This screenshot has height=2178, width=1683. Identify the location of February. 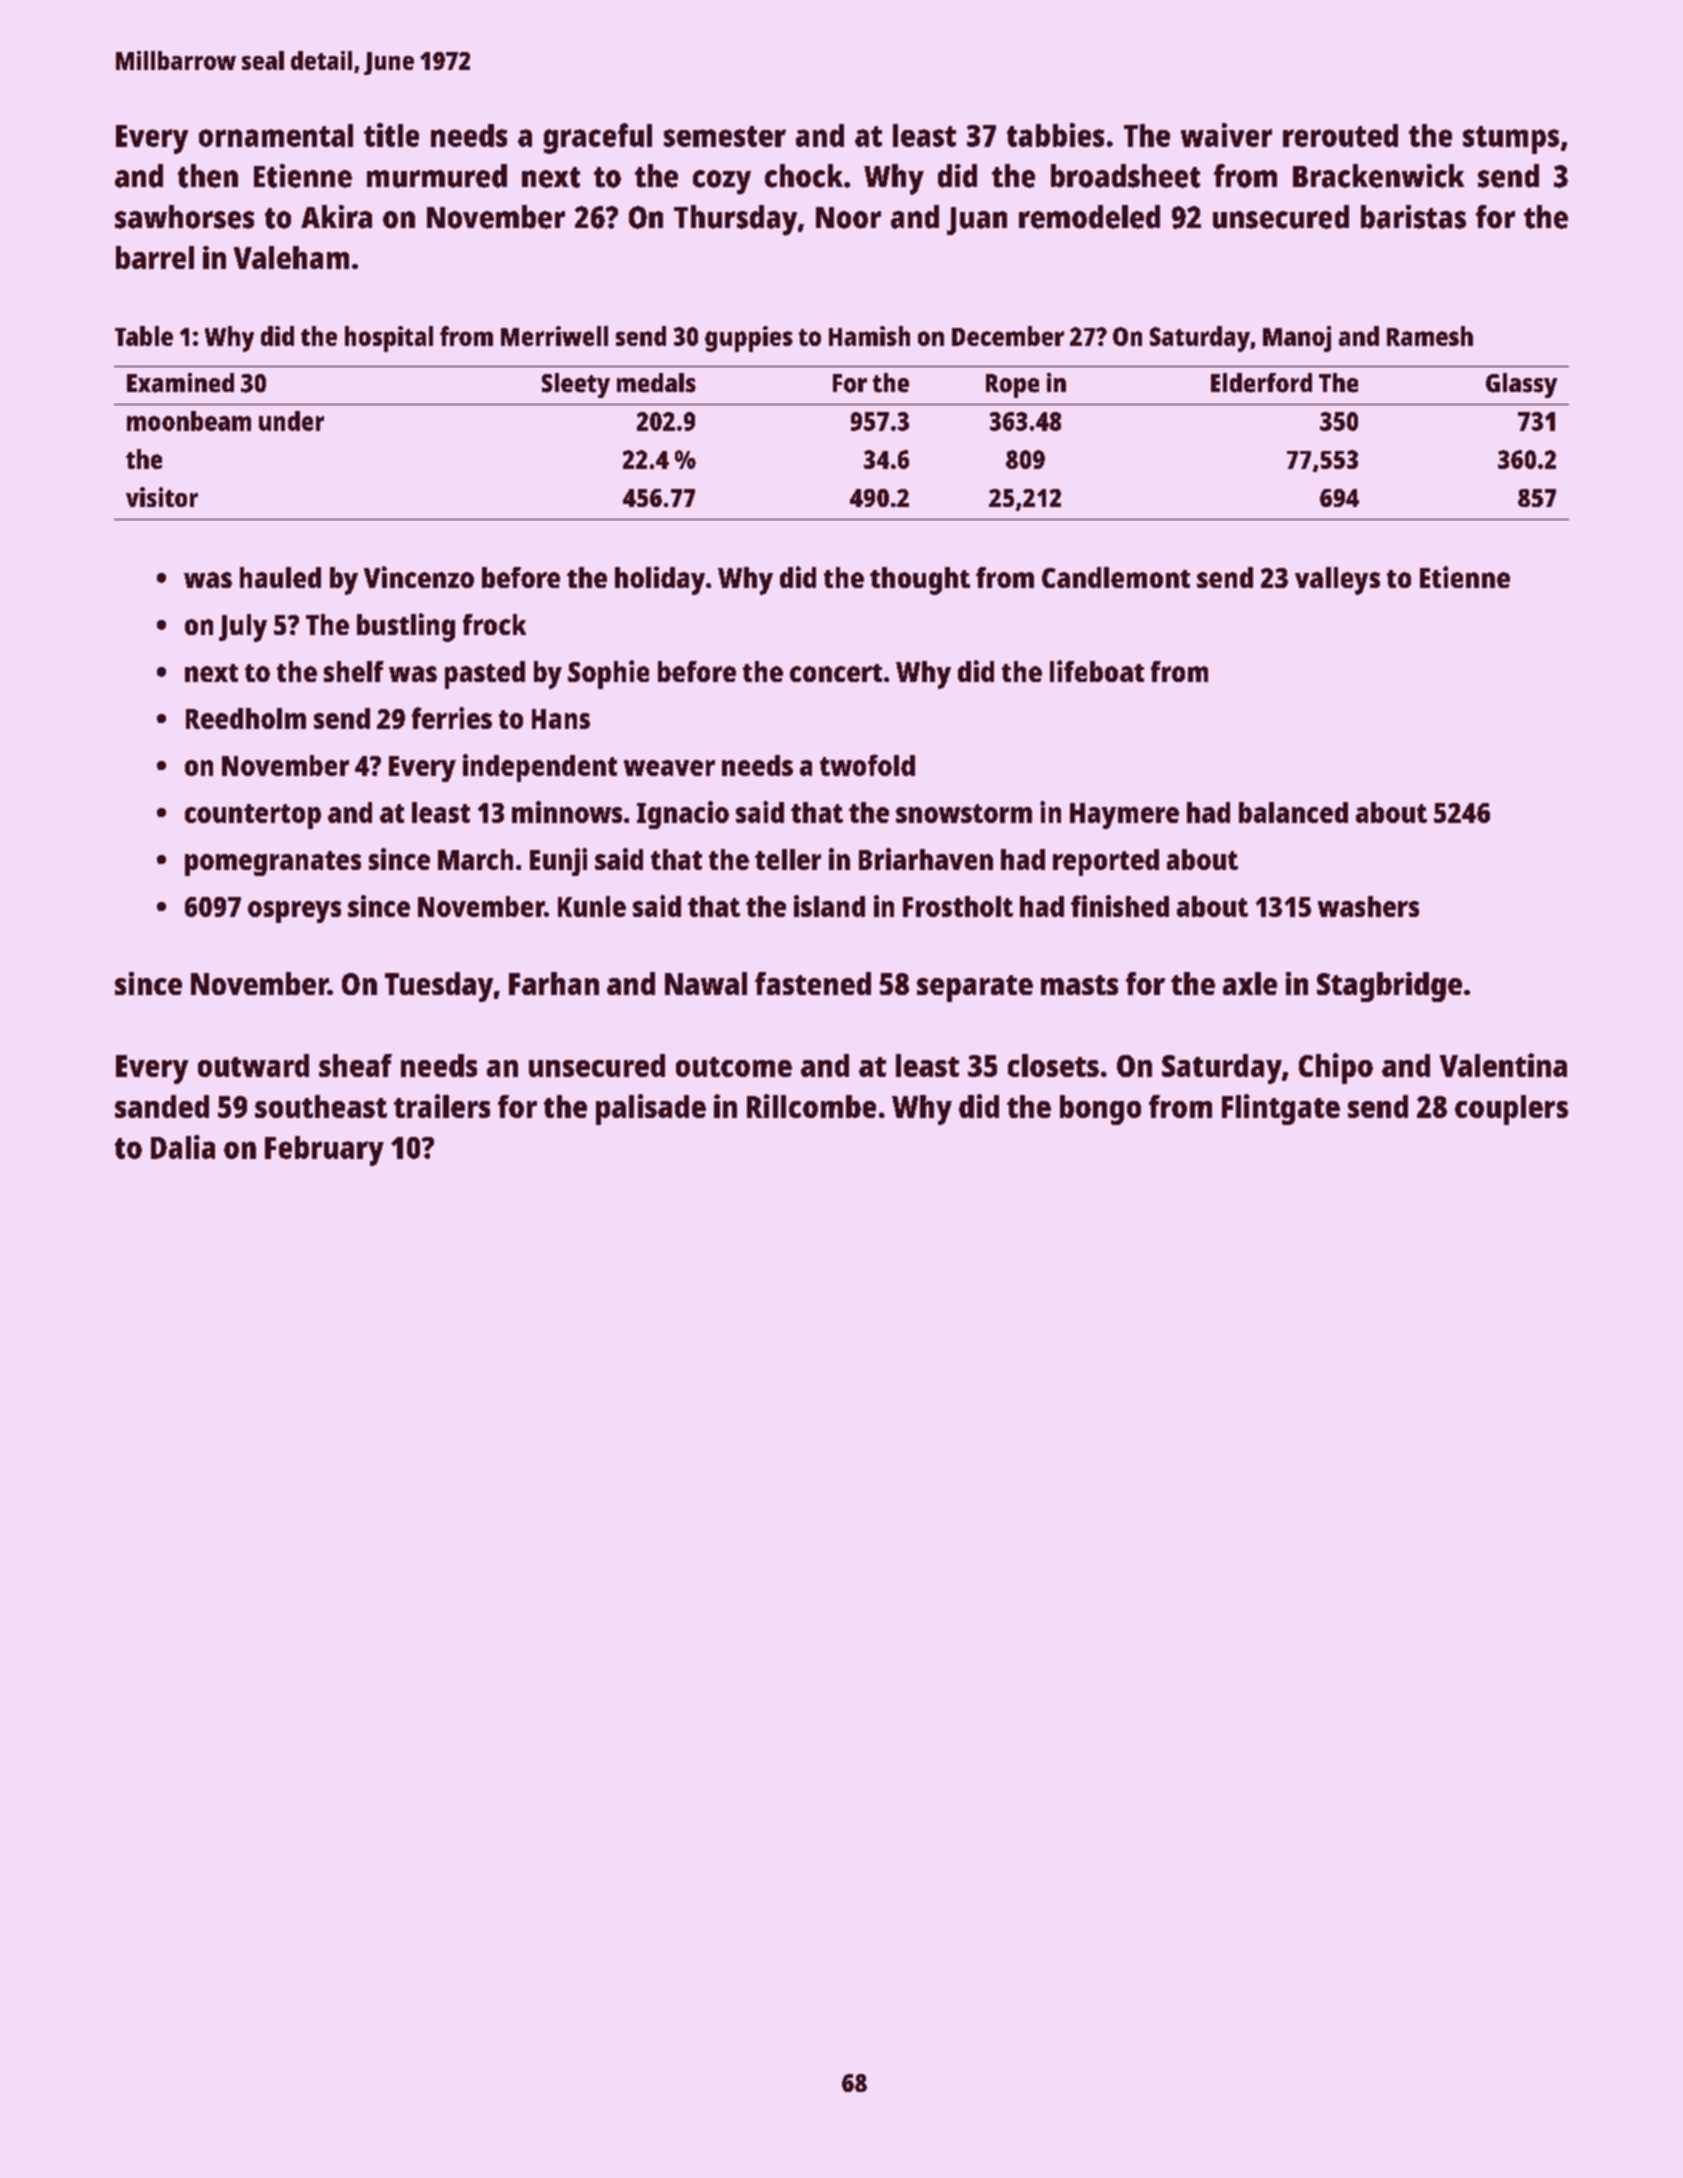
(324, 1151).
